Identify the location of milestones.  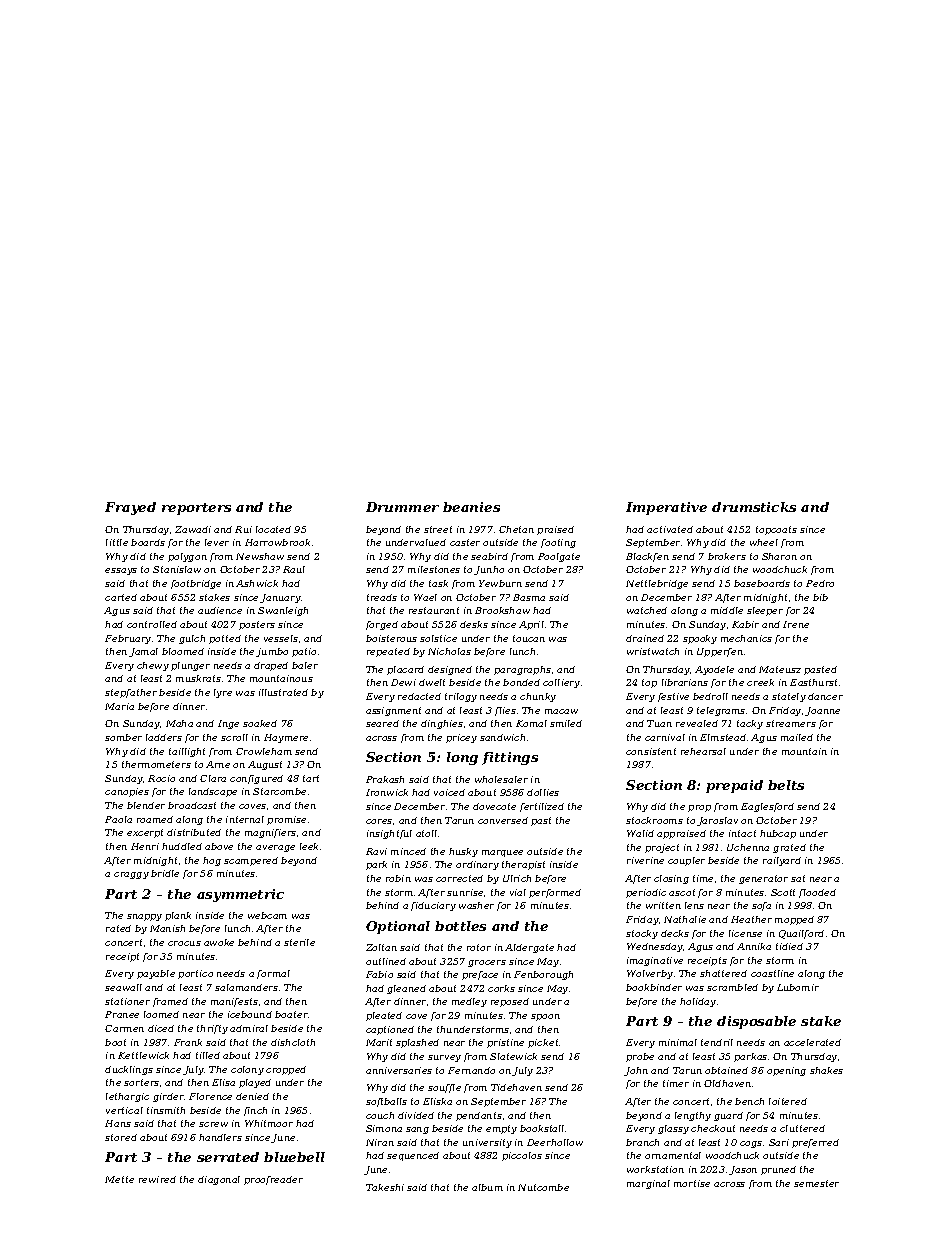
(434, 569).
